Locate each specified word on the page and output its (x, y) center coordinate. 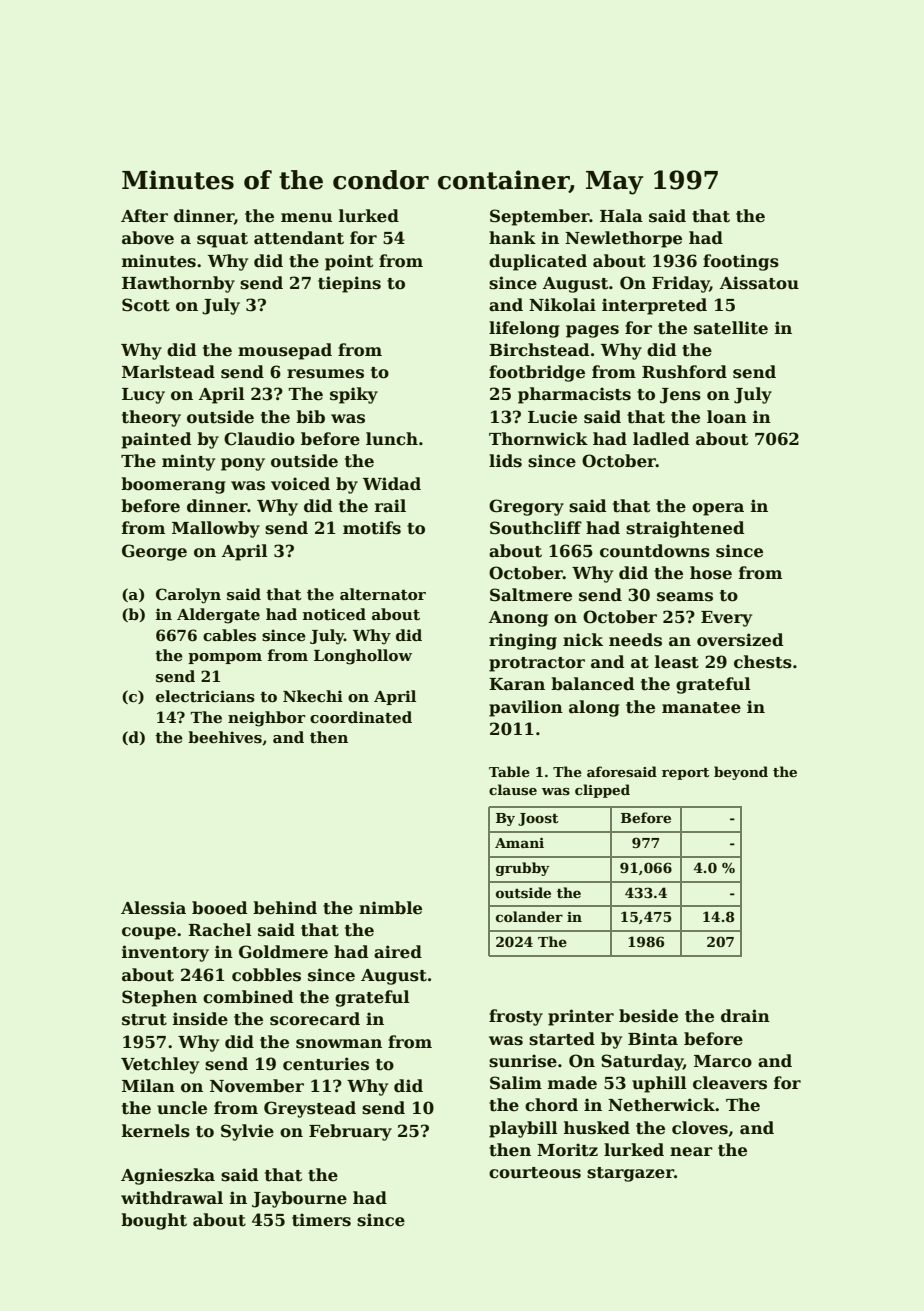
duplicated (538, 262)
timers (321, 1220)
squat (222, 240)
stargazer (630, 1174)
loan (727, 417)
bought (154, 1221)
